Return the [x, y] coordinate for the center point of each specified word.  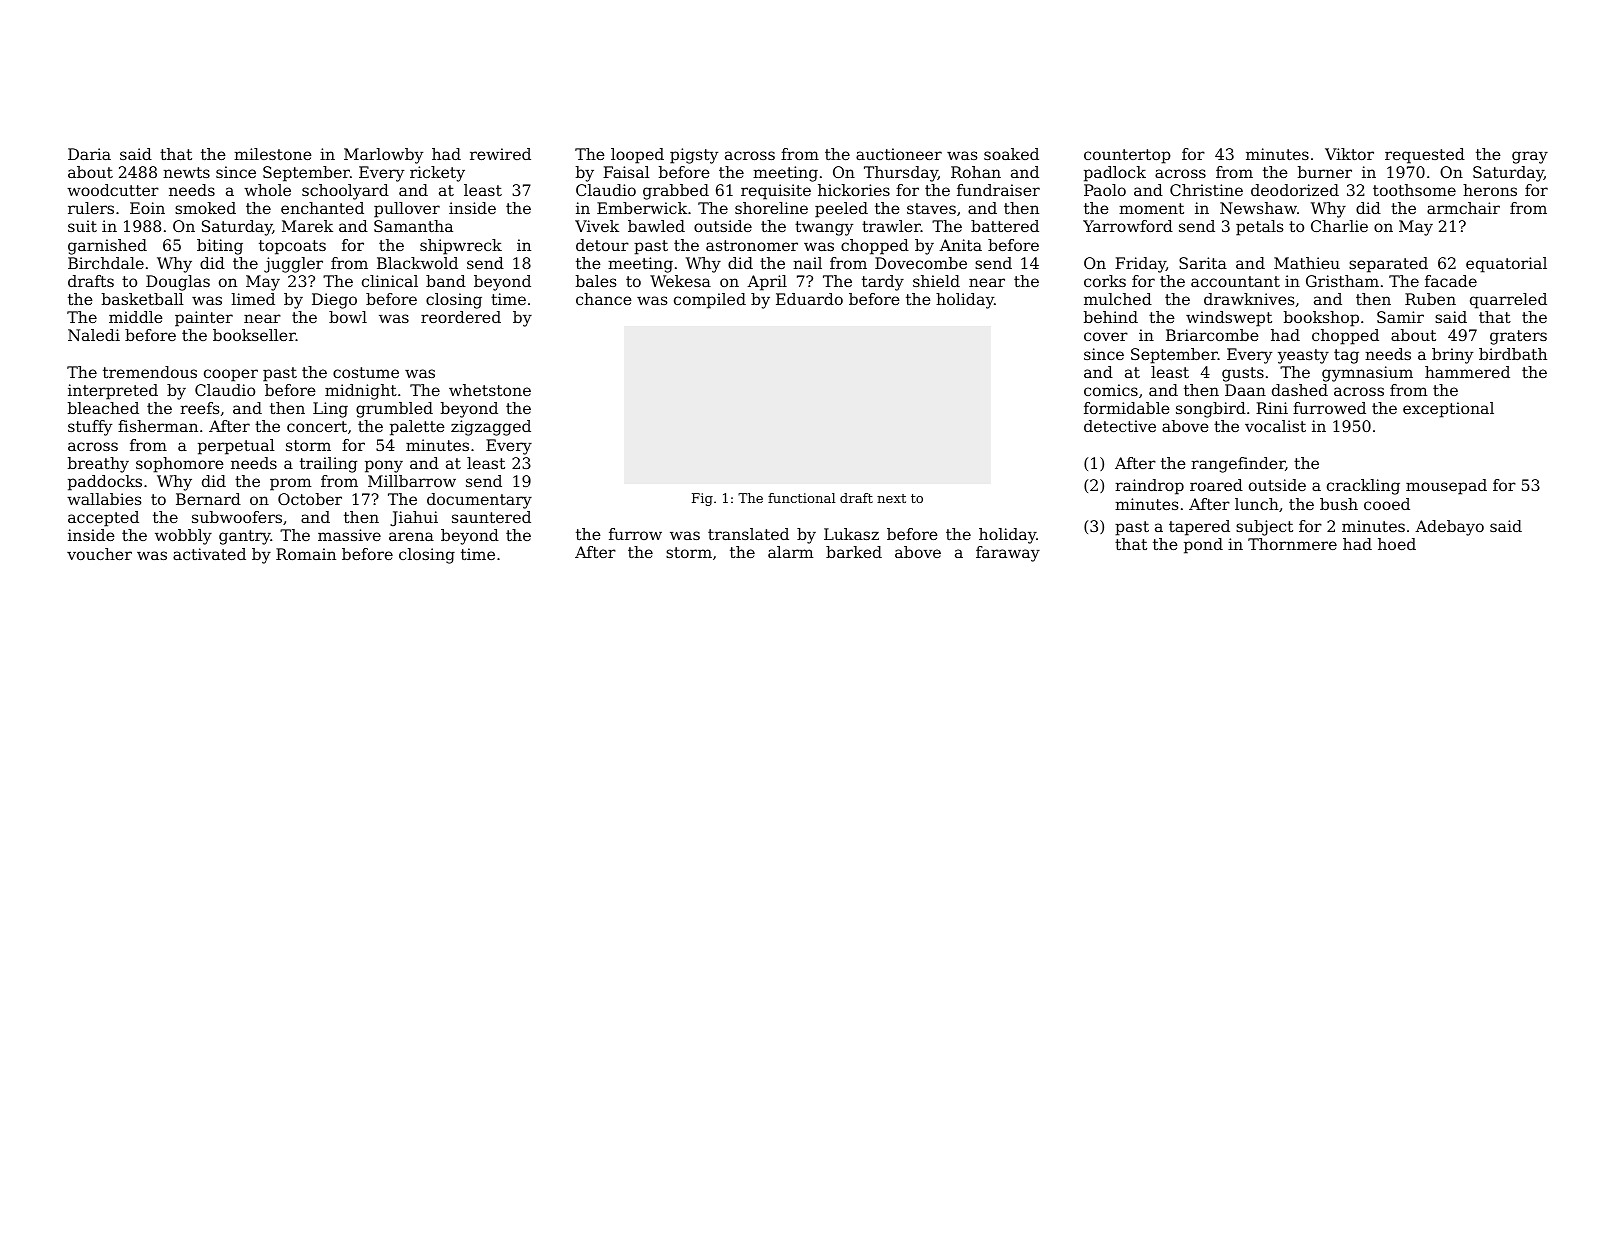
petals [1259, 228]
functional [801, 498]
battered [1005, 226]
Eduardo [809, 299]
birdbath [1513, 354]
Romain [306, 554]
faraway [1008, 554]
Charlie [1339, 226]
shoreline [771, 208]
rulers [91, 208]
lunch [1257, 504]
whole [267, 190]
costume [366, 372]
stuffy [90, 428]
